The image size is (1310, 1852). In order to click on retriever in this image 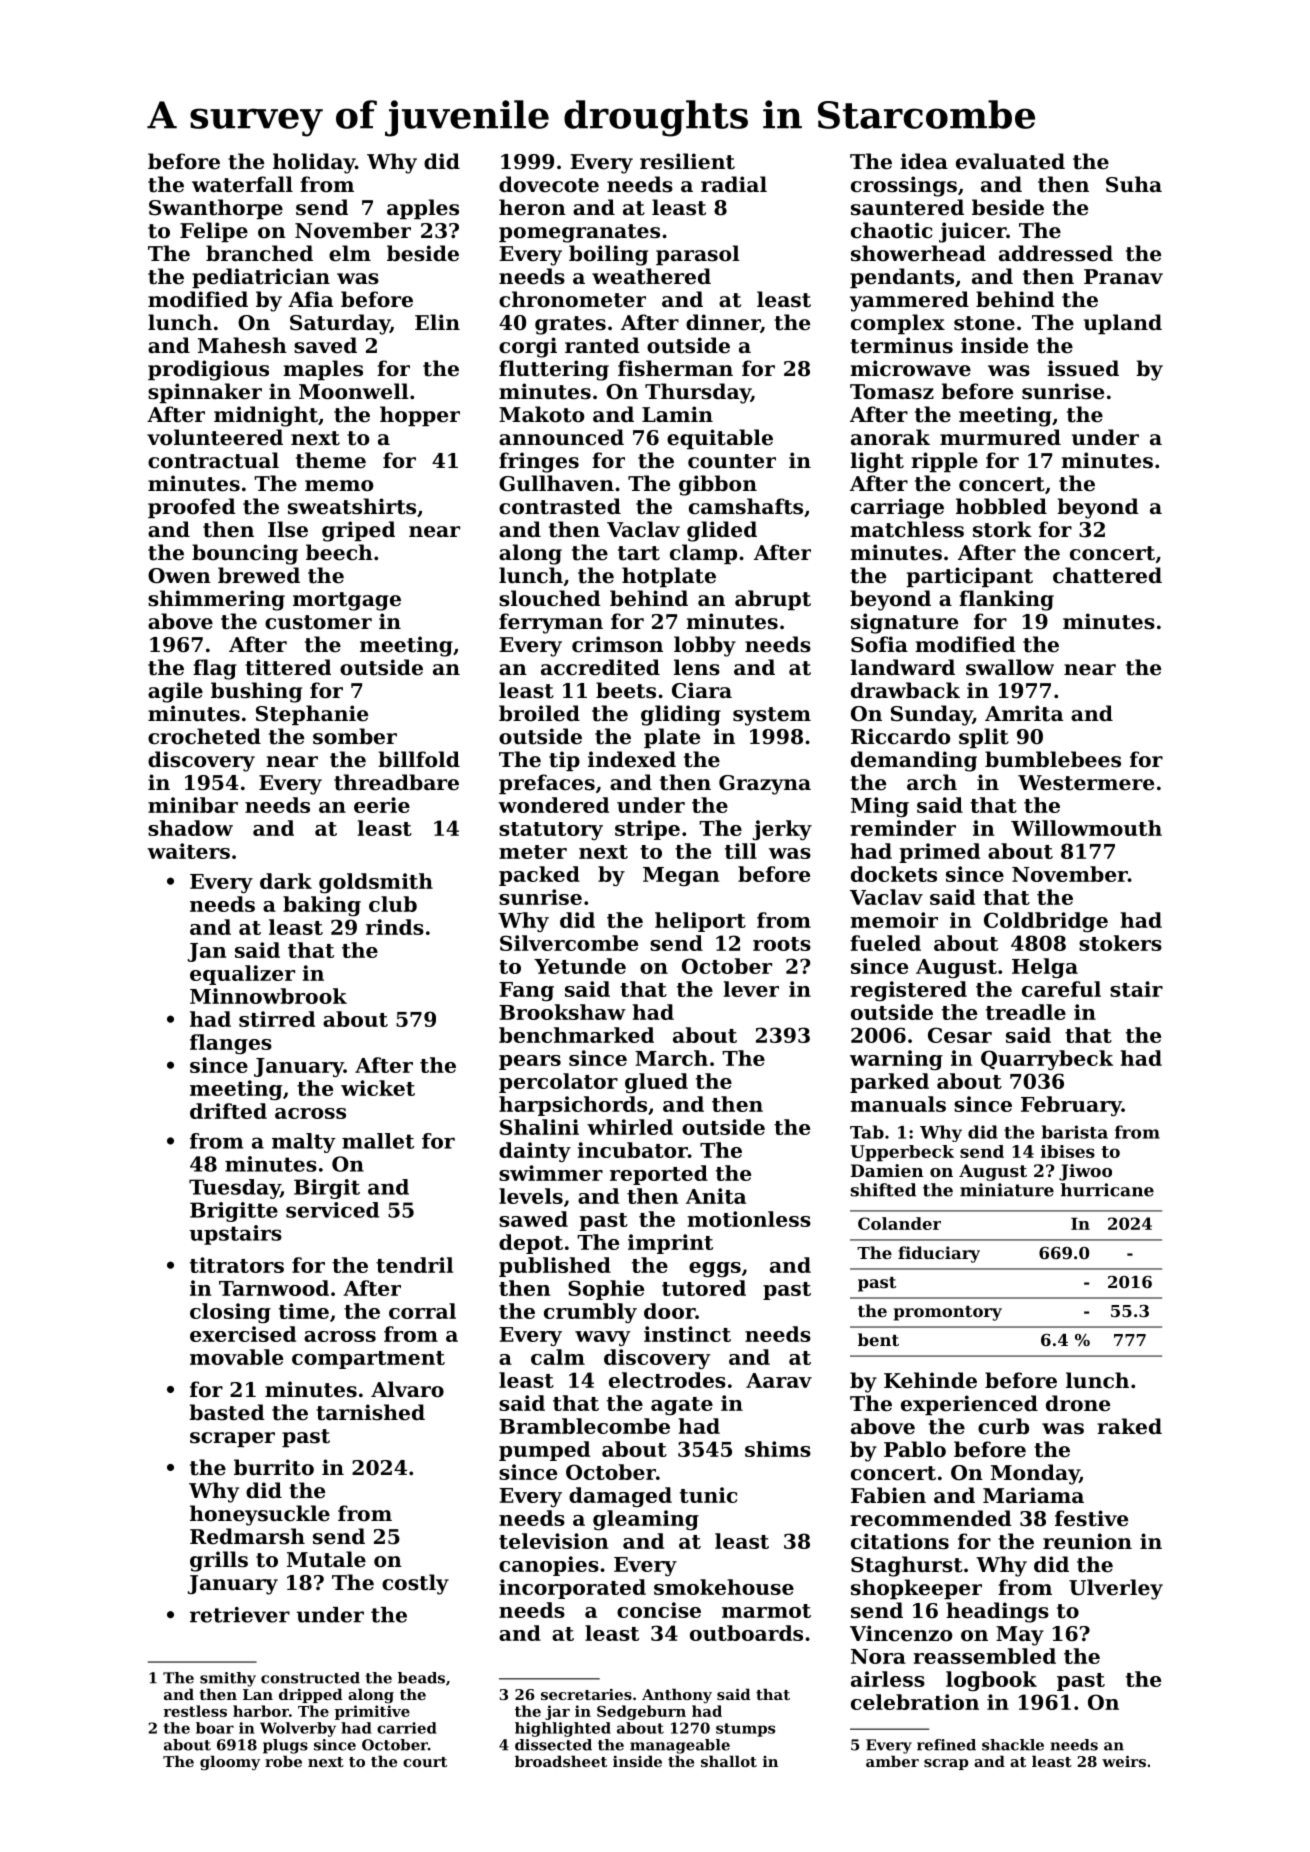, I will do `click(240, 1615)`.
